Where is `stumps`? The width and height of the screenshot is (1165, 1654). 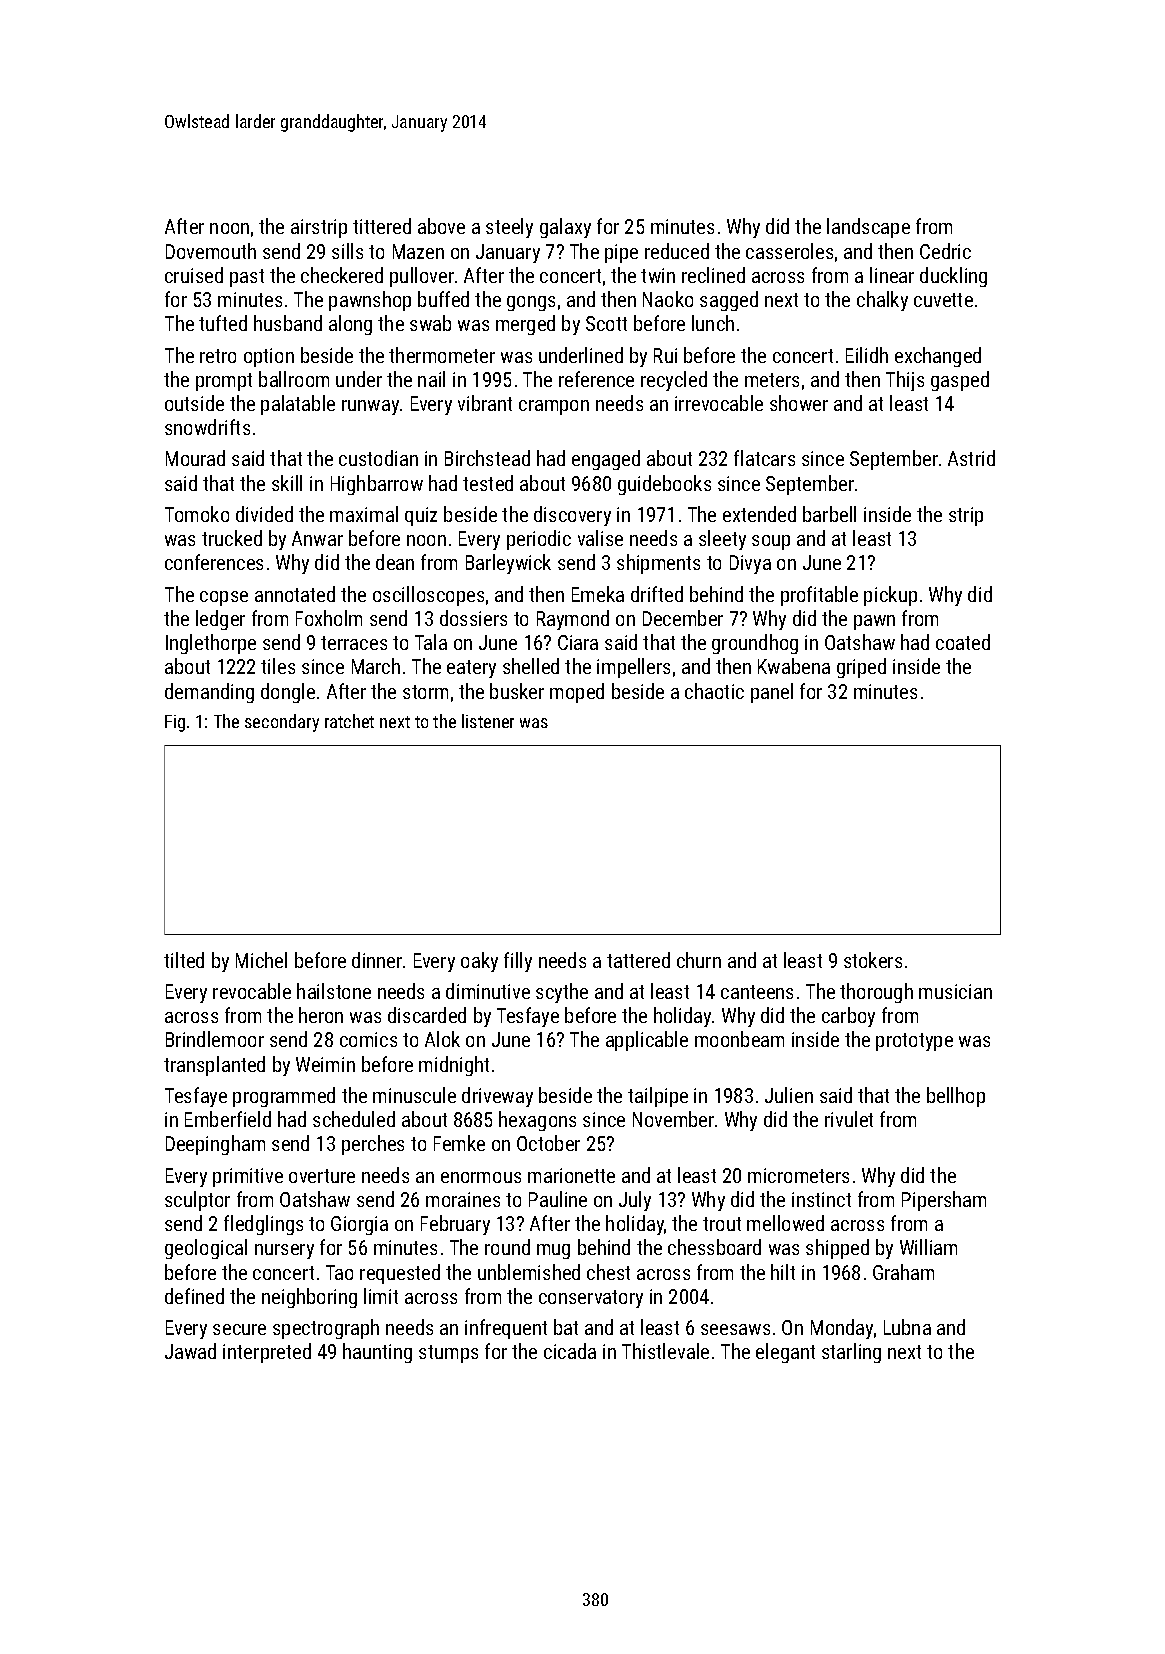 stumps is located at coordinates (448, 1354).
